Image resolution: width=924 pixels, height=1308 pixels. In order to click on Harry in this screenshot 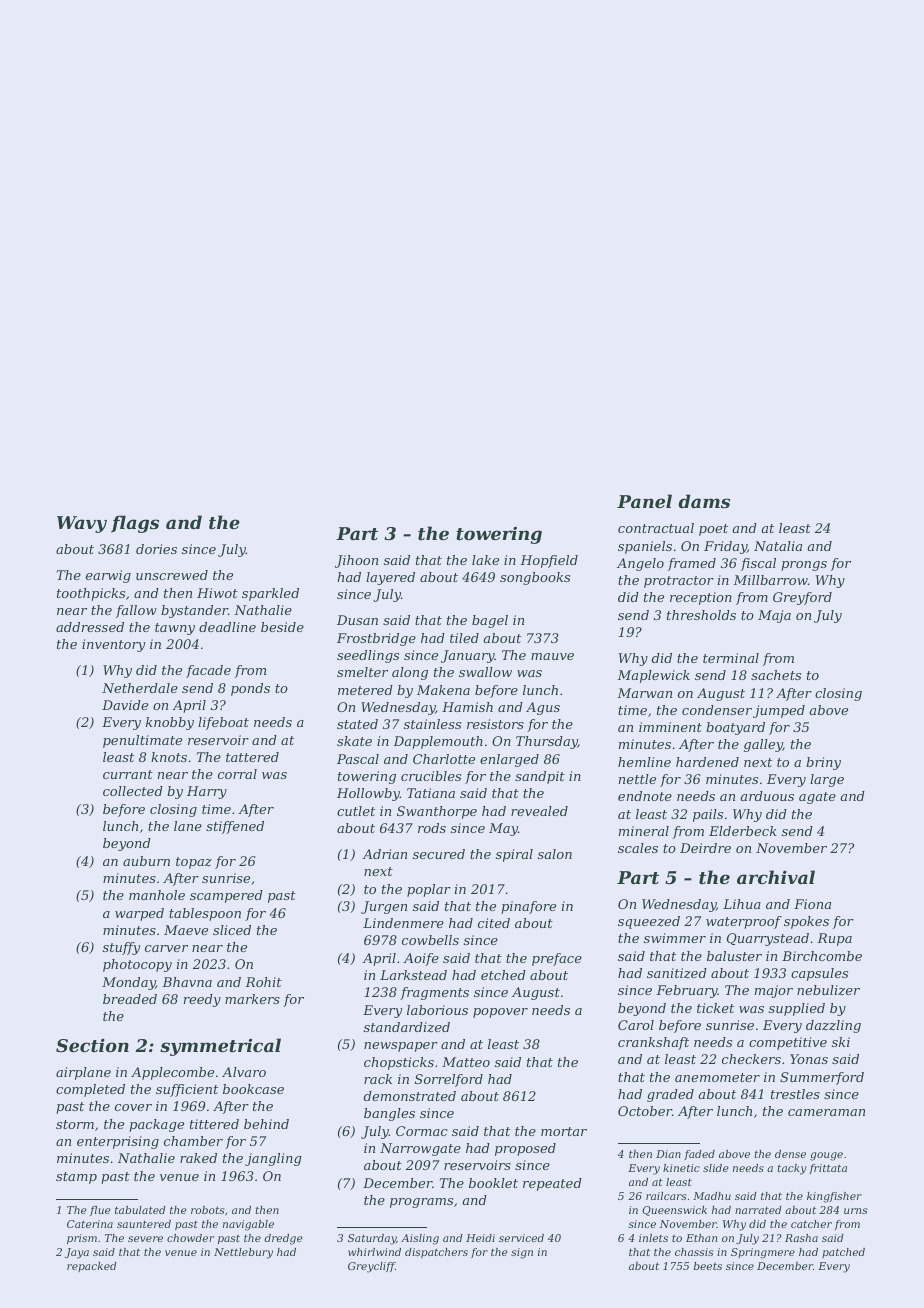, I will do `click(207, 792)`.
